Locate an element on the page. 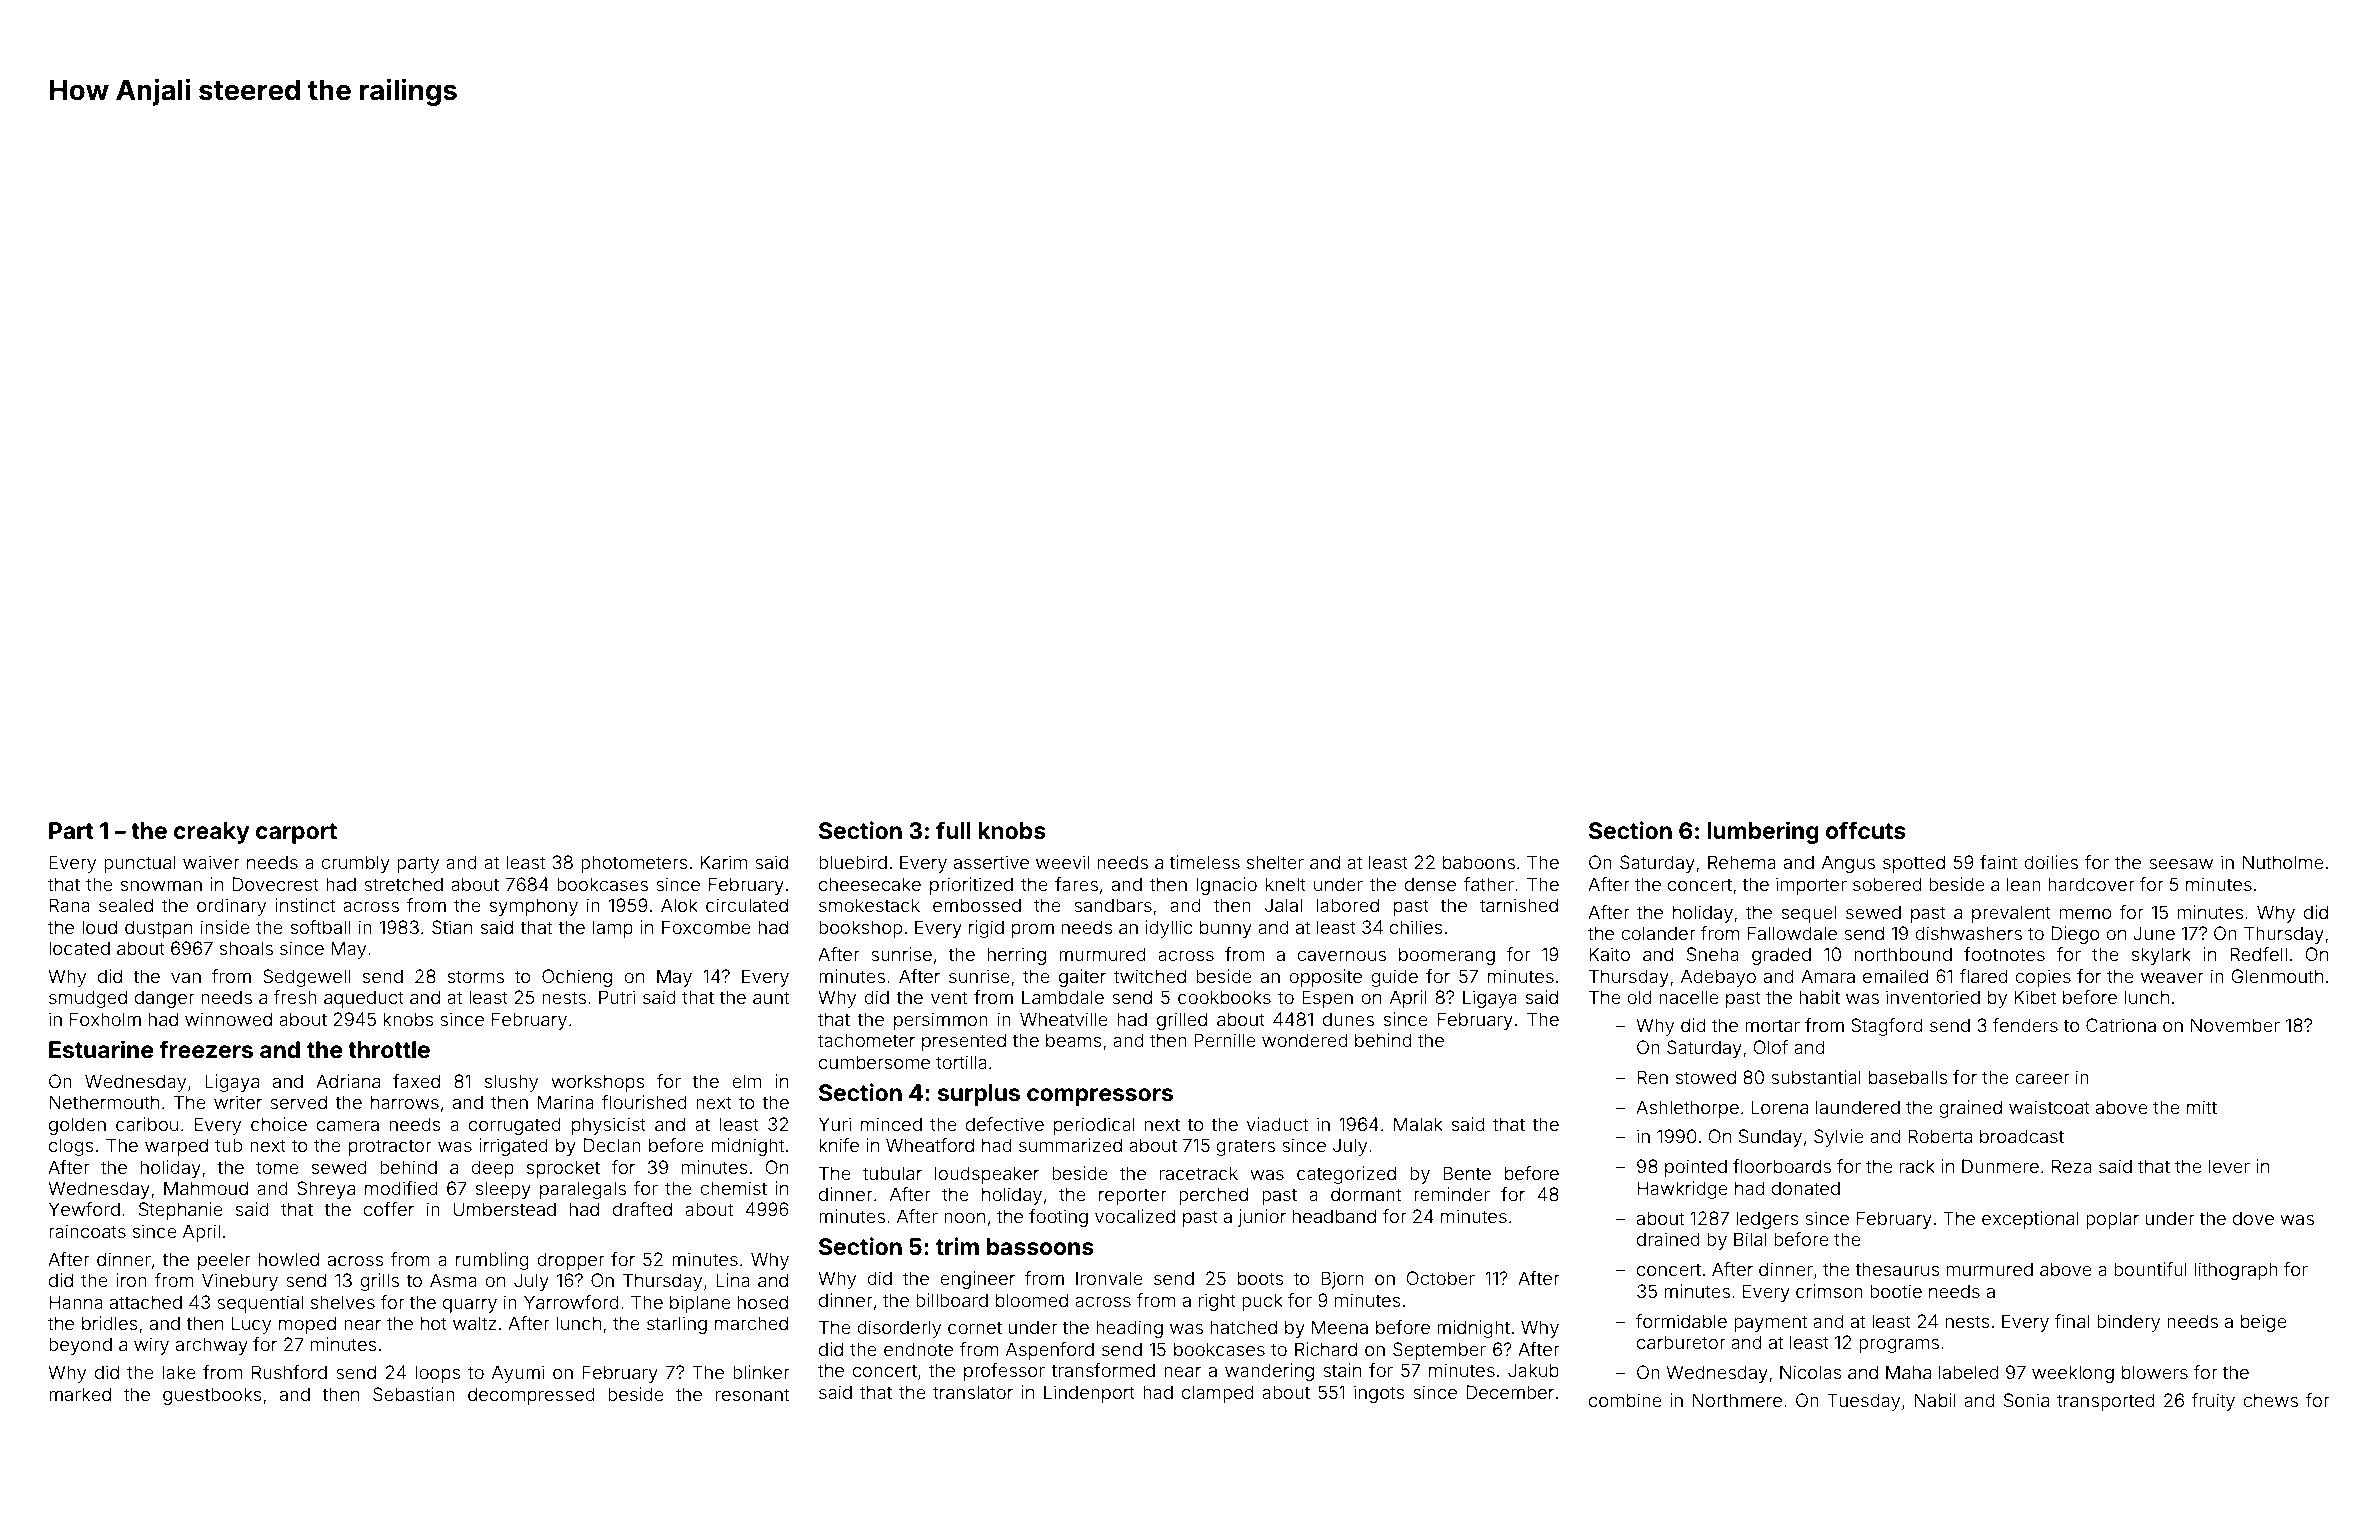 The width and height of the image is (2378, 1539). October is located at coordinates (1441, 1278).
